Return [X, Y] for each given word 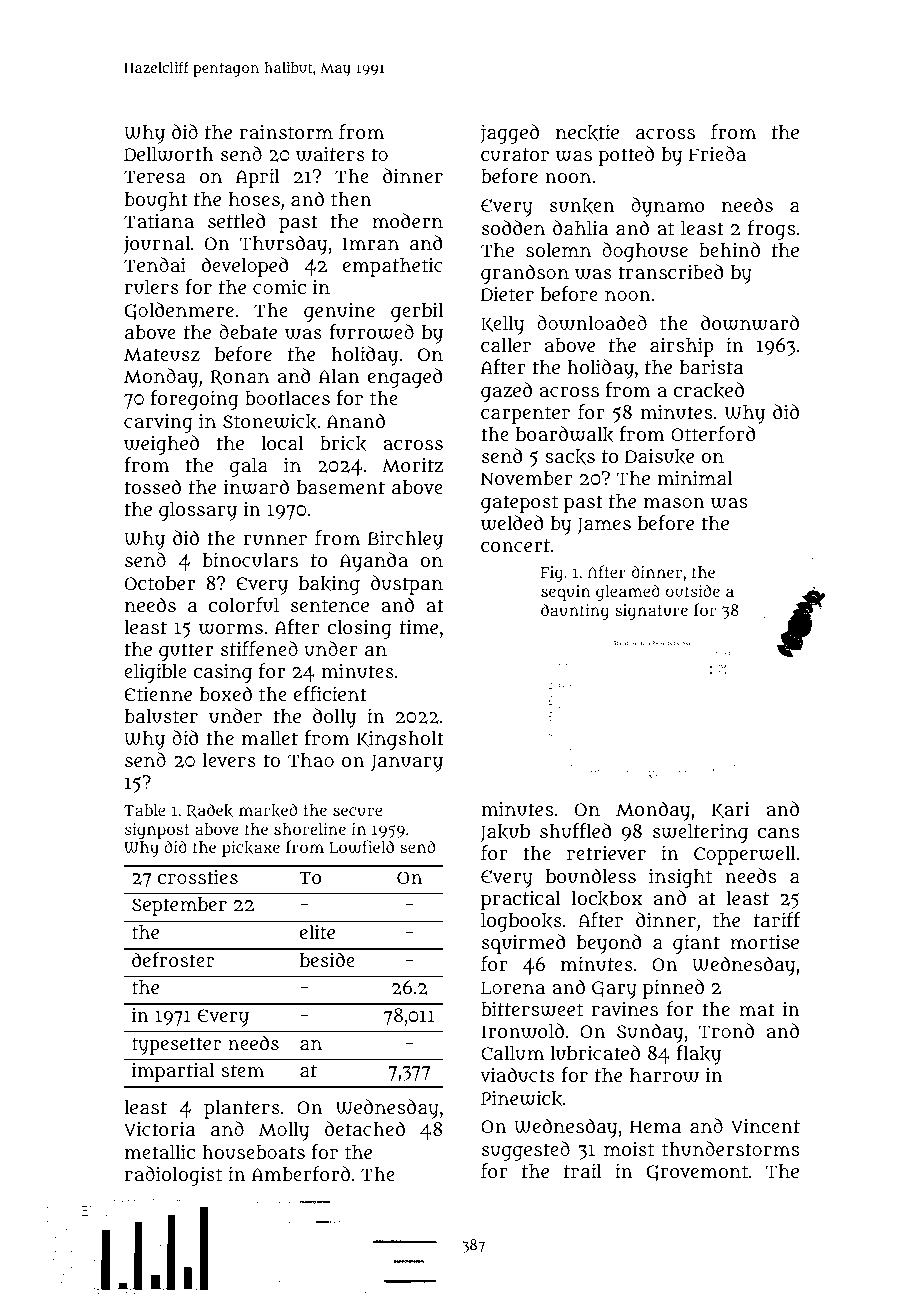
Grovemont [697, 1173]
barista [711, 366]
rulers [152, 287]
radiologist [173, 1176]
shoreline [310, 829]
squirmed [524, 944]
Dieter [507, 294]
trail [583, 1170]
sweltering [700, 833]
